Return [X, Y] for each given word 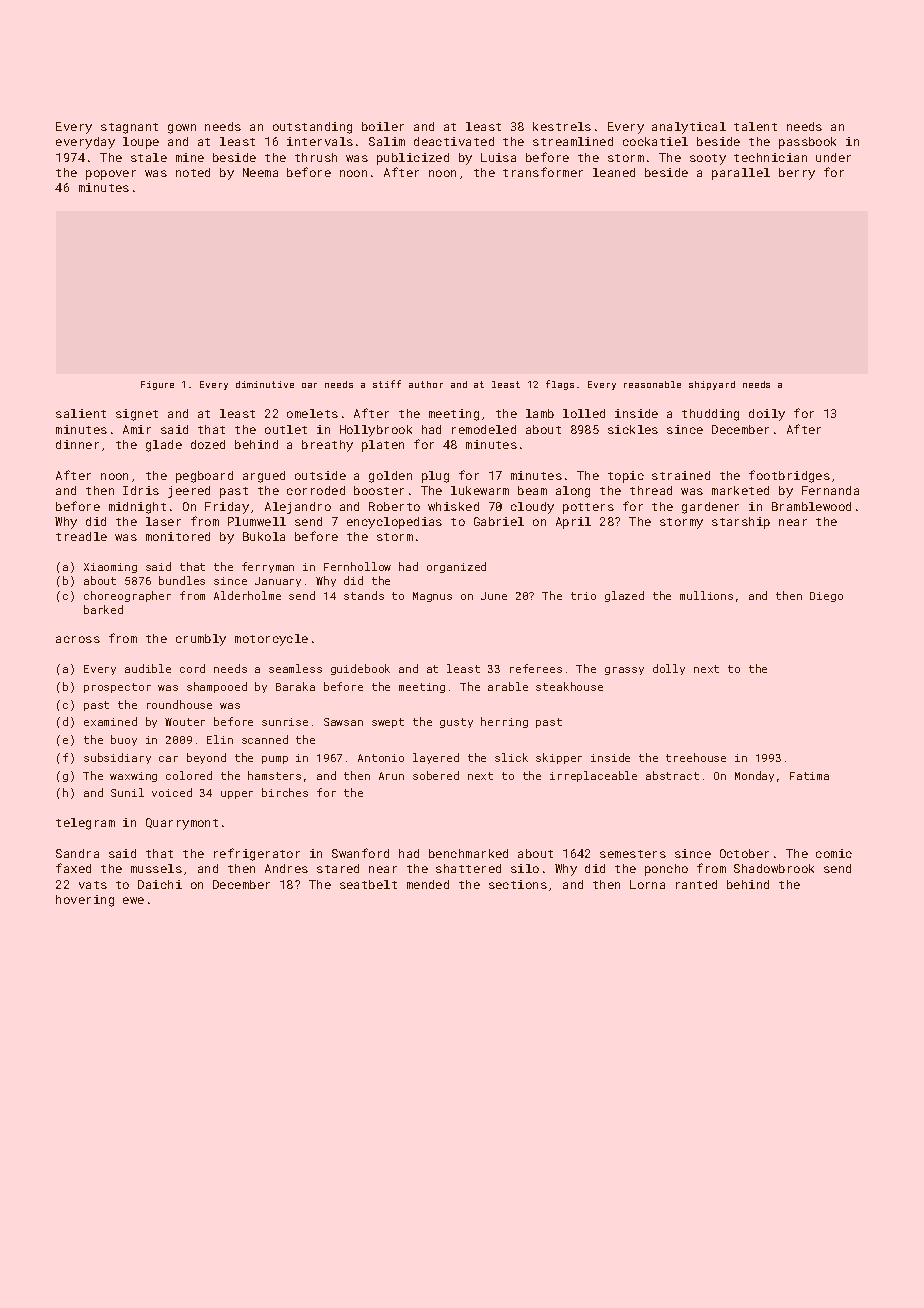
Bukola [264, 536]
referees [536, 668]
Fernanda [830, 490]
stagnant [129, 128]
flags [560, 385]
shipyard [712, 385]
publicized [413, 159]
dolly [669, 669]
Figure [157, 385]
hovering [85, 901]
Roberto [394, 506]
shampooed [217, 687]
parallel [741, 174]
